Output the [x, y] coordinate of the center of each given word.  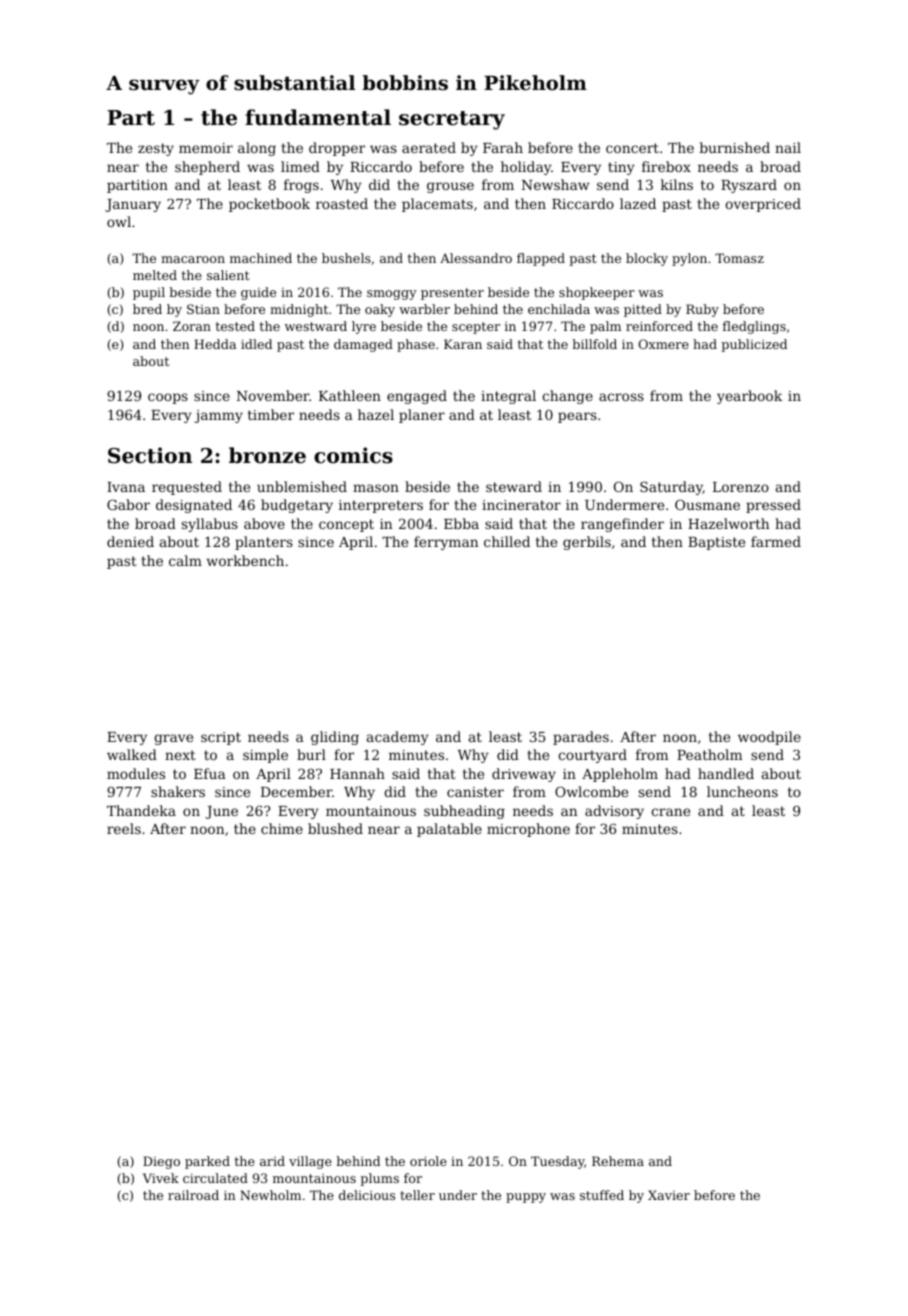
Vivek [161, 1178]
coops [168, 398]
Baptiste [716, 543]
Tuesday [557, 1162]
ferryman [446, 543]
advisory [614, 812]
